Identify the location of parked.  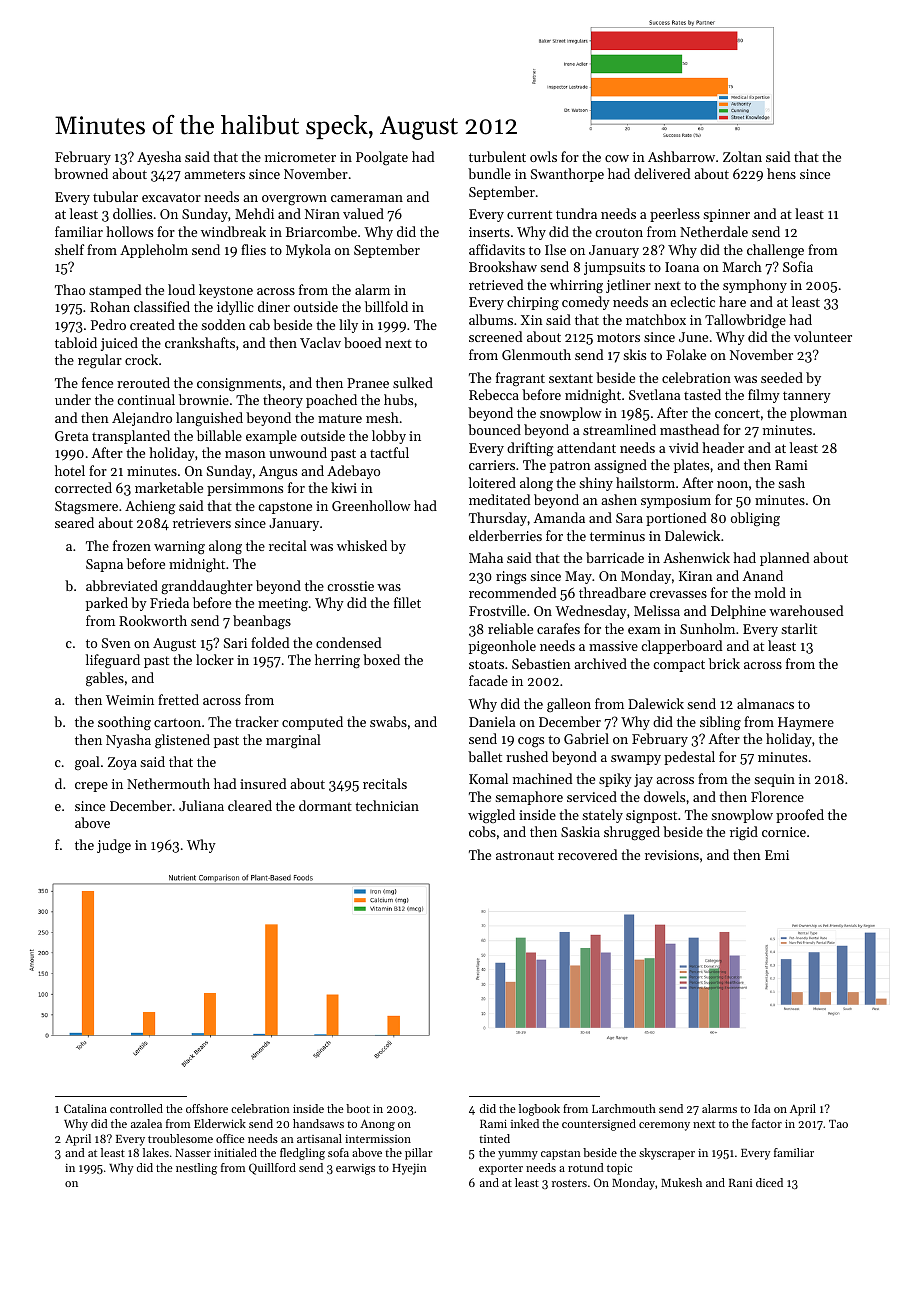
(107, 604).
